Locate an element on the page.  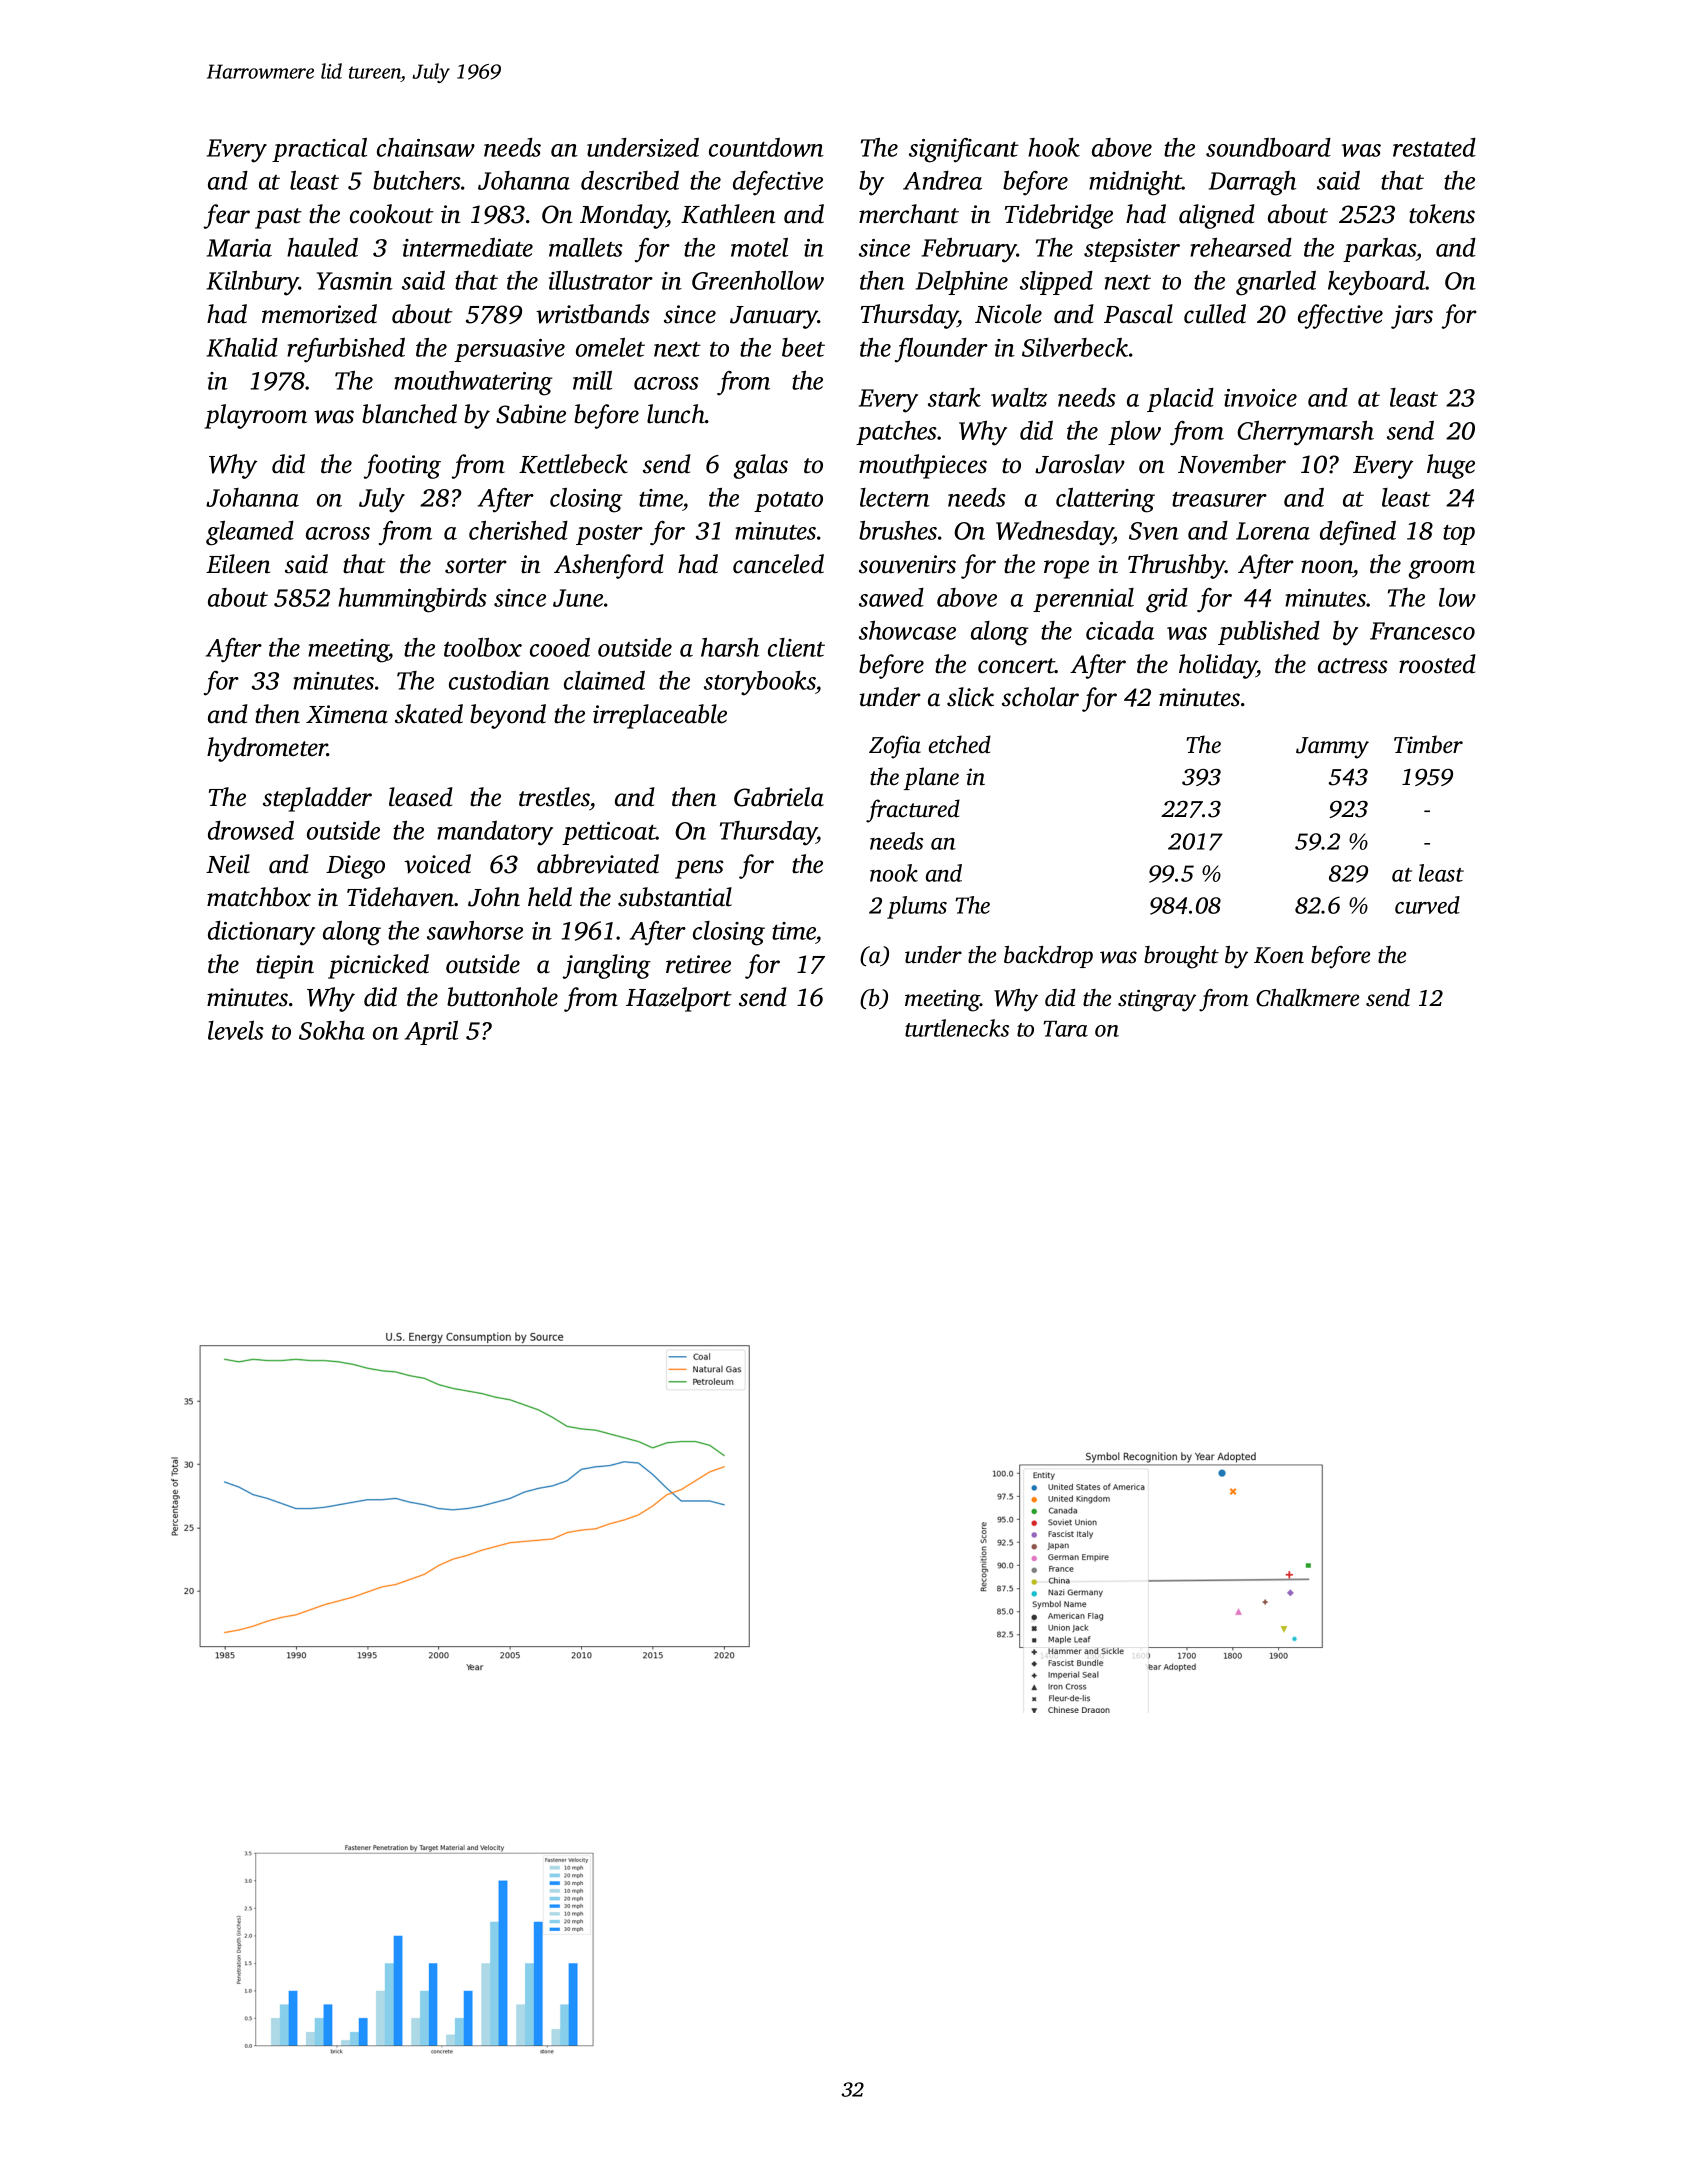
effective is located at coordinates (1340, 316).
